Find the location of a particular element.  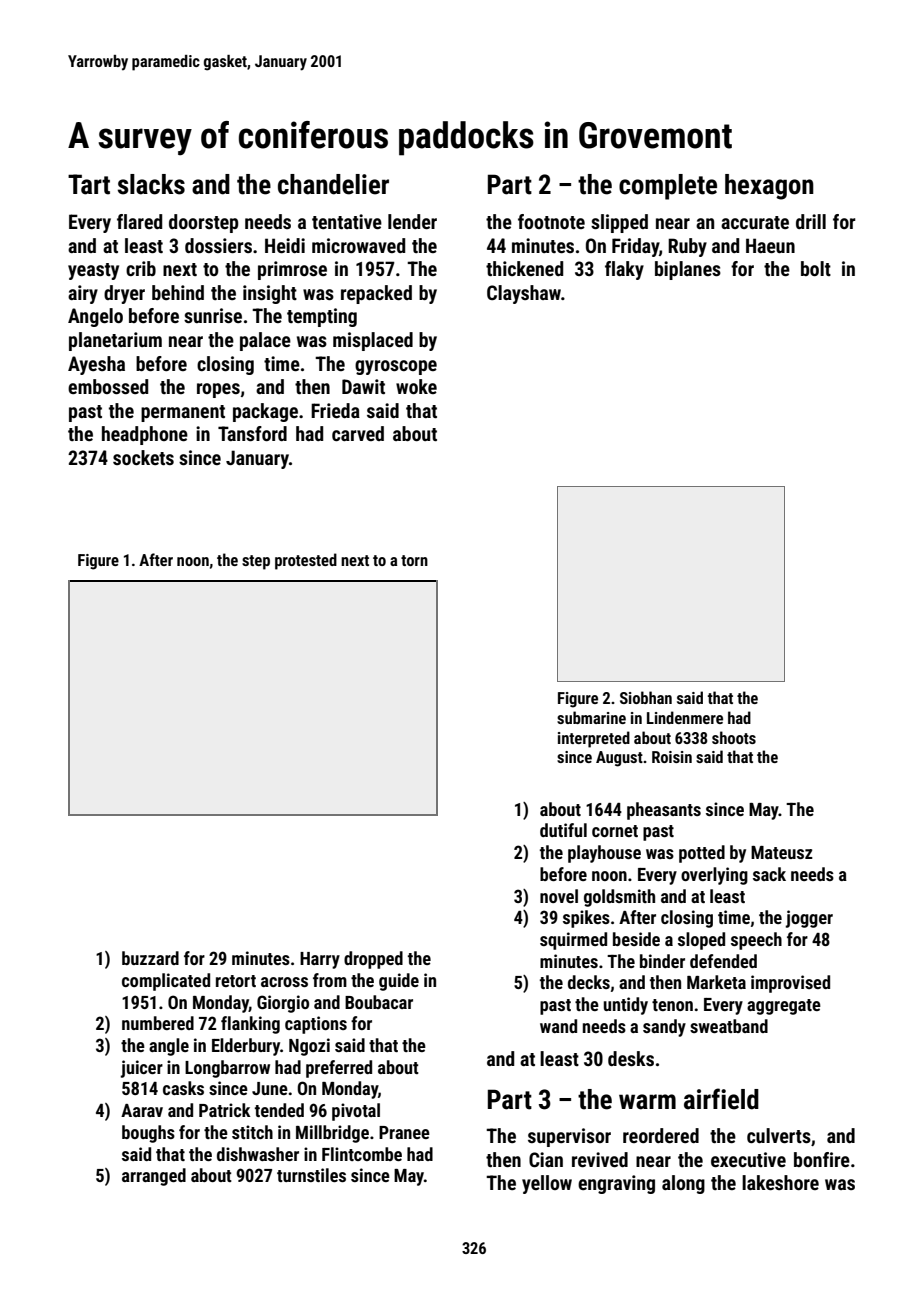

Aarav is located at coordinates (142, 1110).
